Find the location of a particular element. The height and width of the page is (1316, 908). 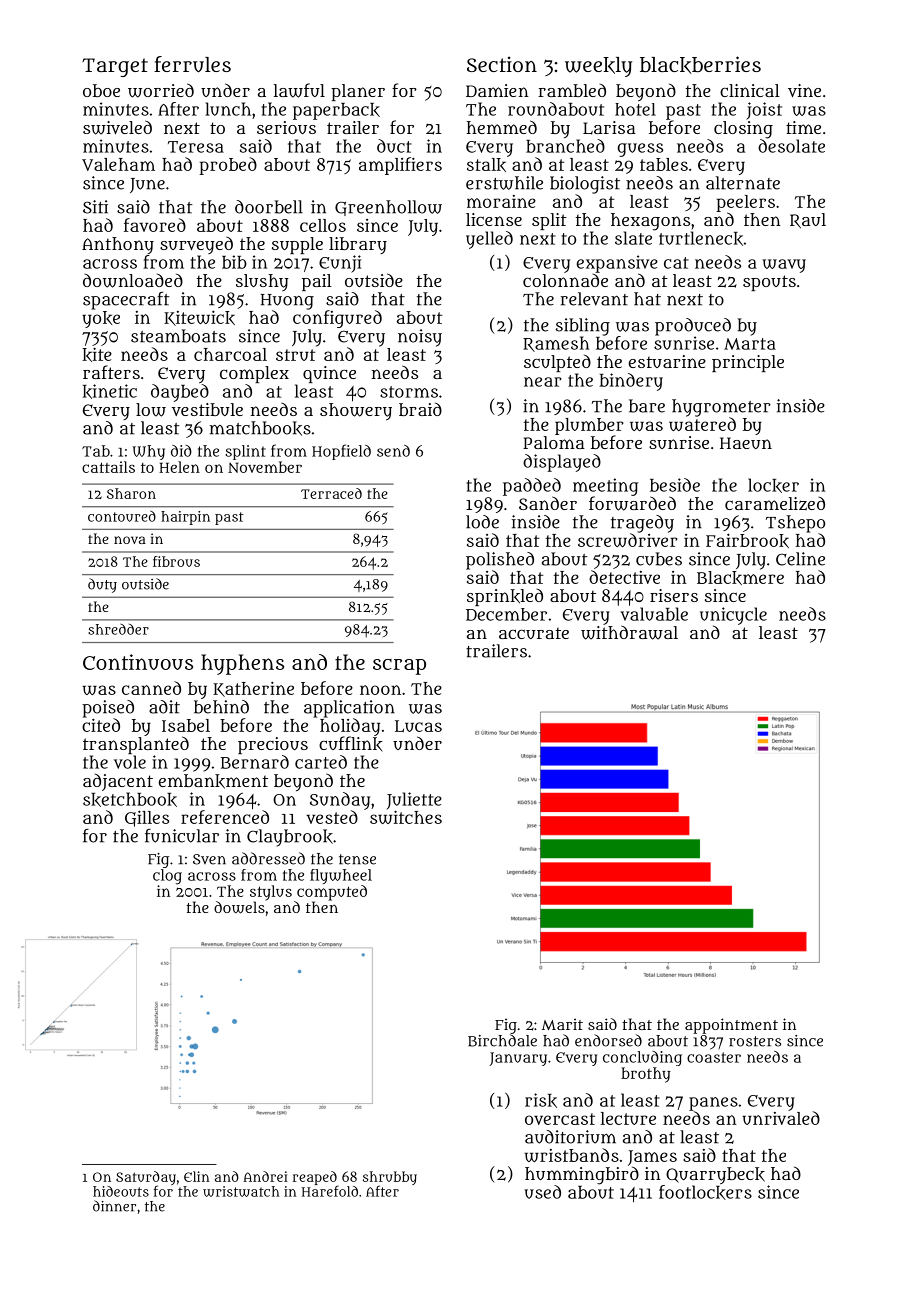

fibrous is located at coordinates (176, 561).
